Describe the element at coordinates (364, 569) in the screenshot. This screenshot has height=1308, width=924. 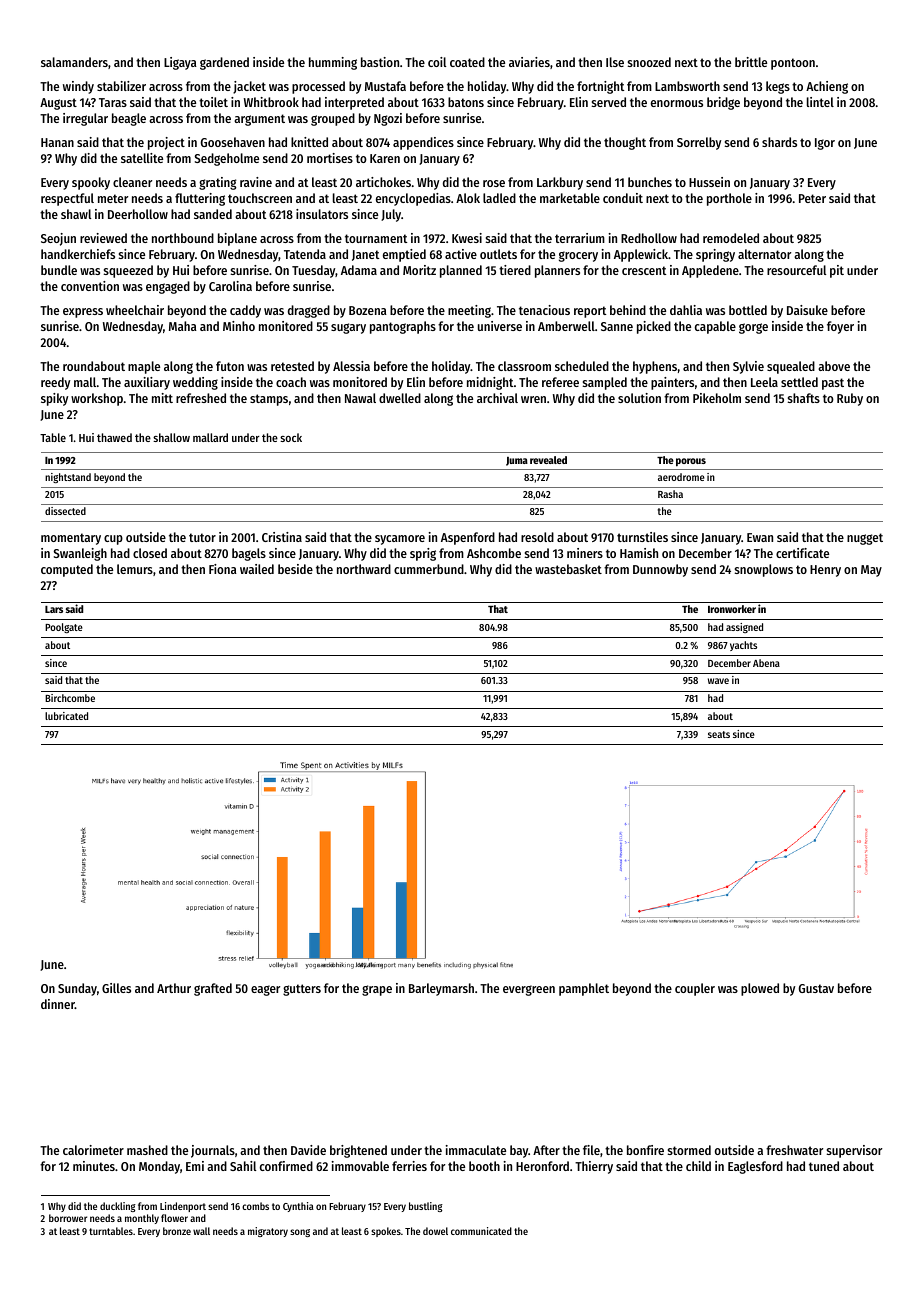
I see `northward` at that location.
